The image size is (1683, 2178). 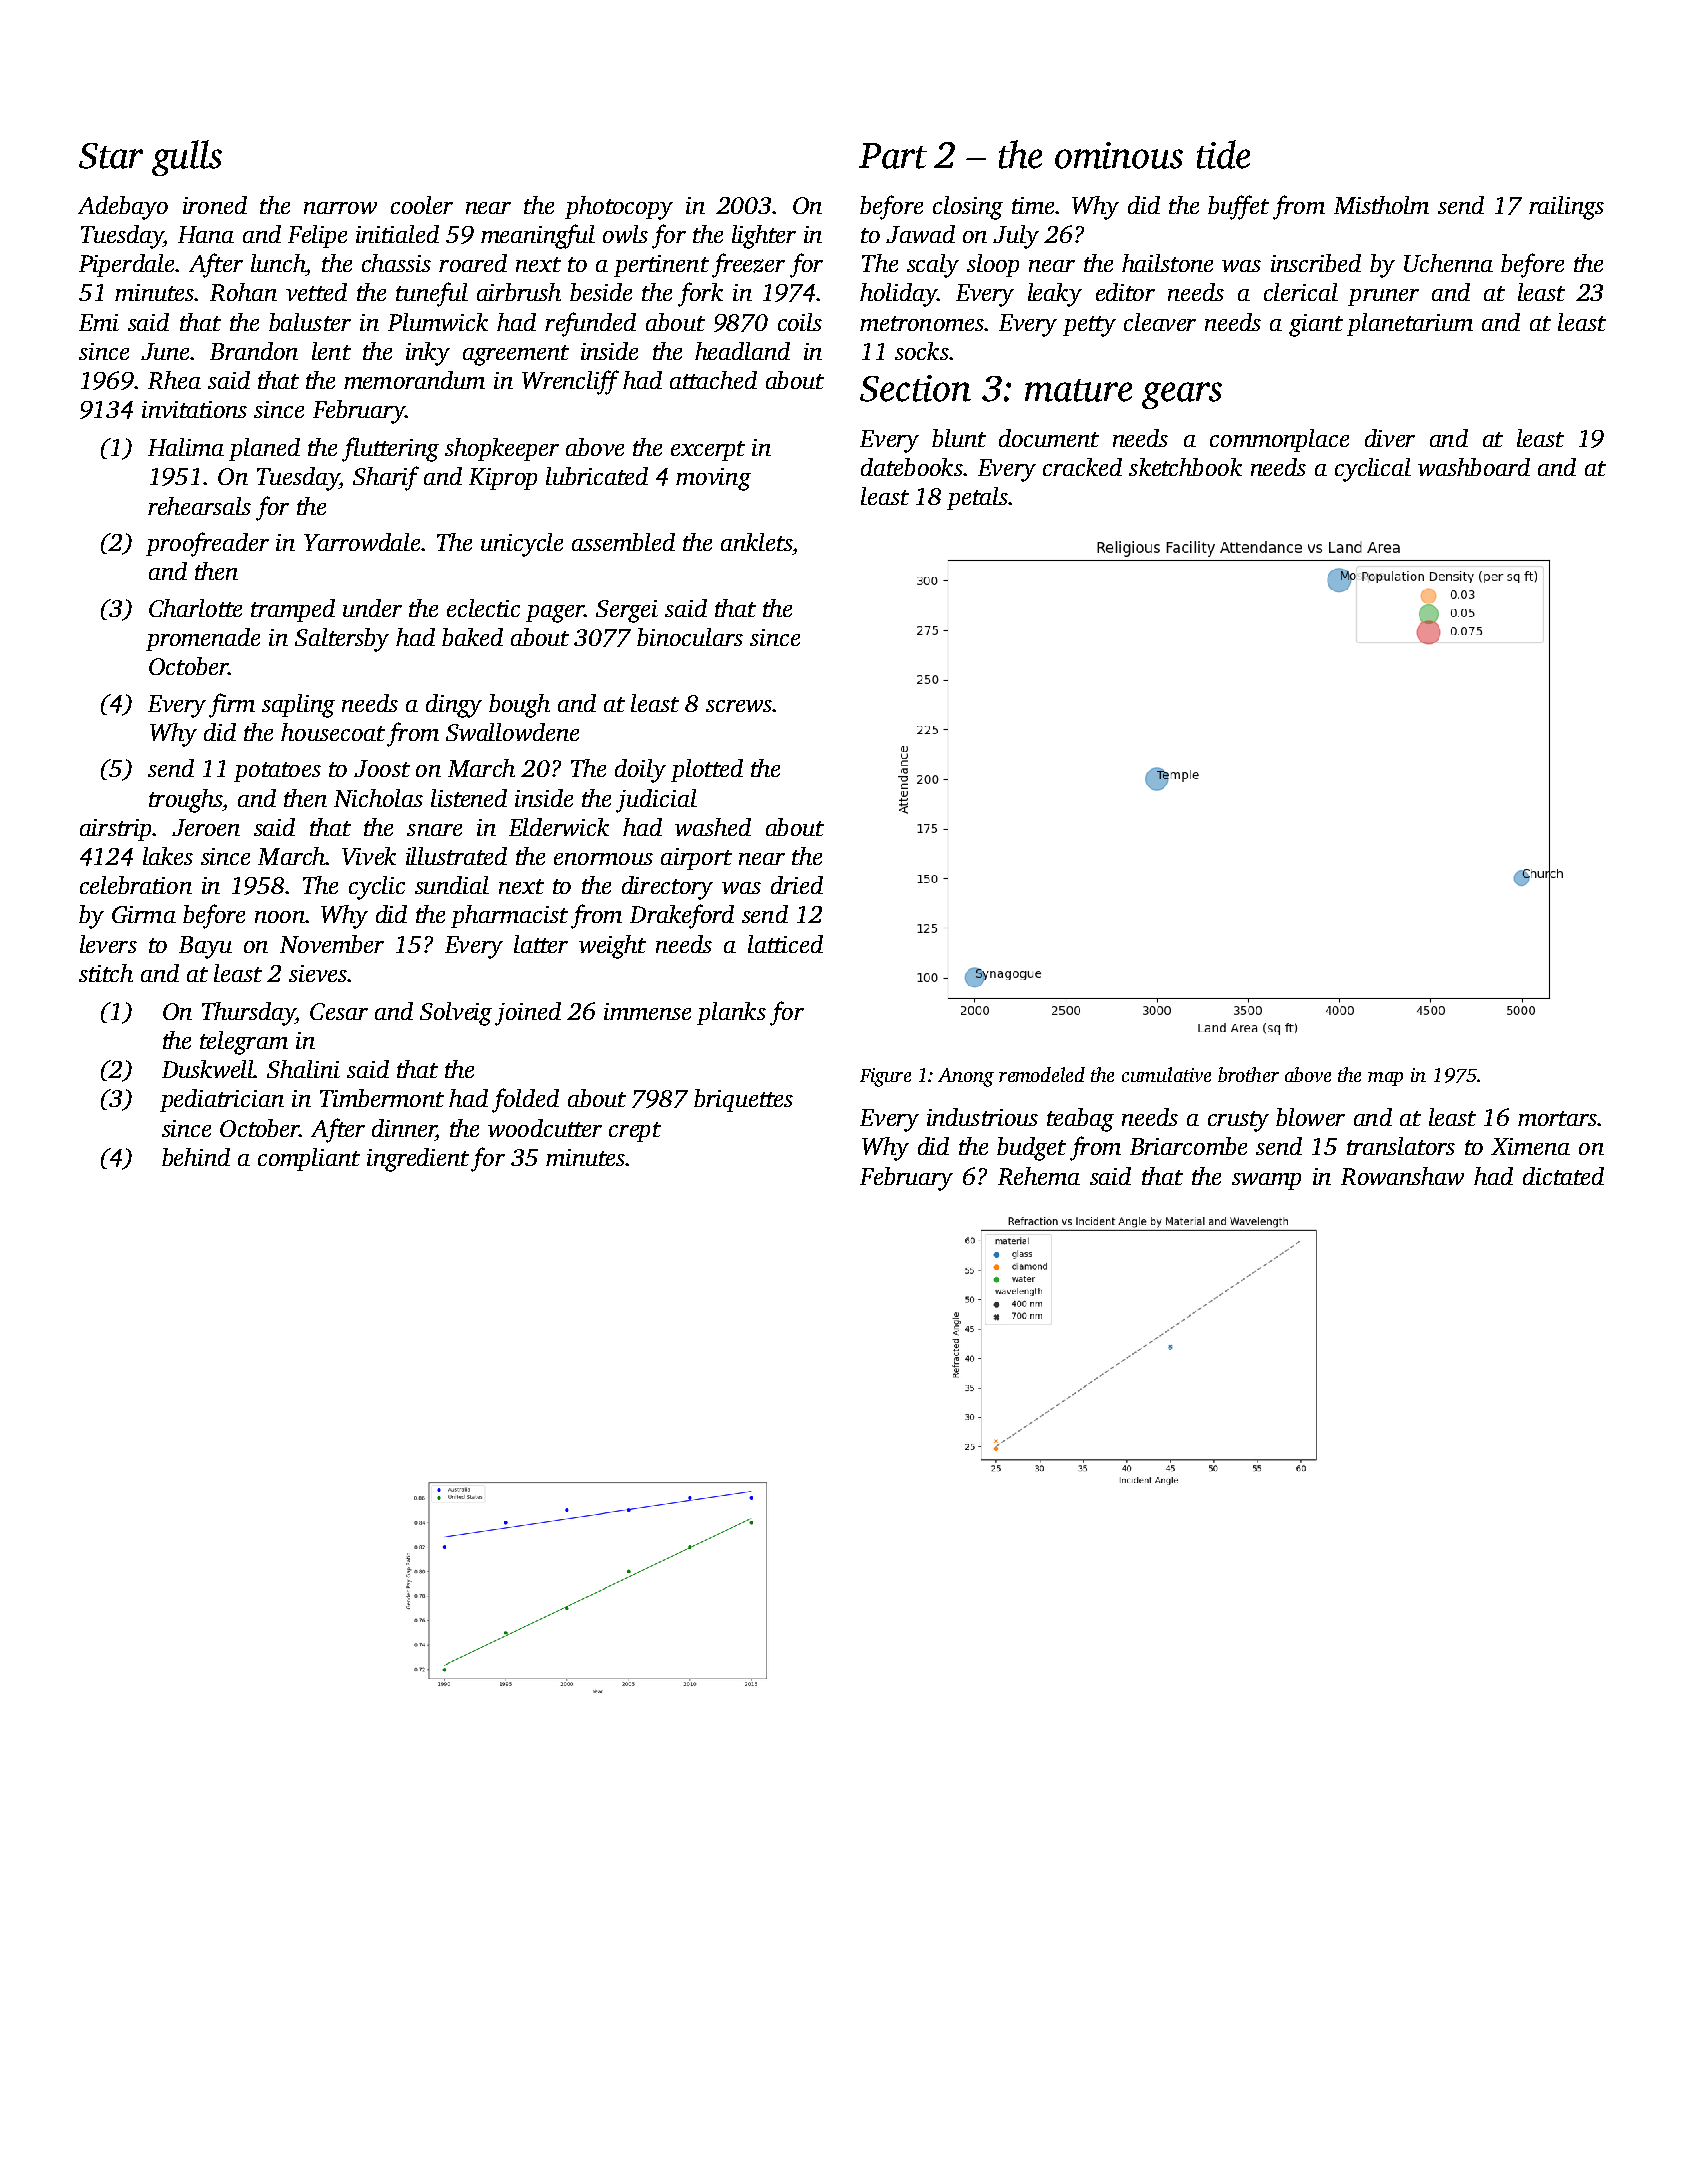 I want to click on coils, so click(x=800, y=322).
